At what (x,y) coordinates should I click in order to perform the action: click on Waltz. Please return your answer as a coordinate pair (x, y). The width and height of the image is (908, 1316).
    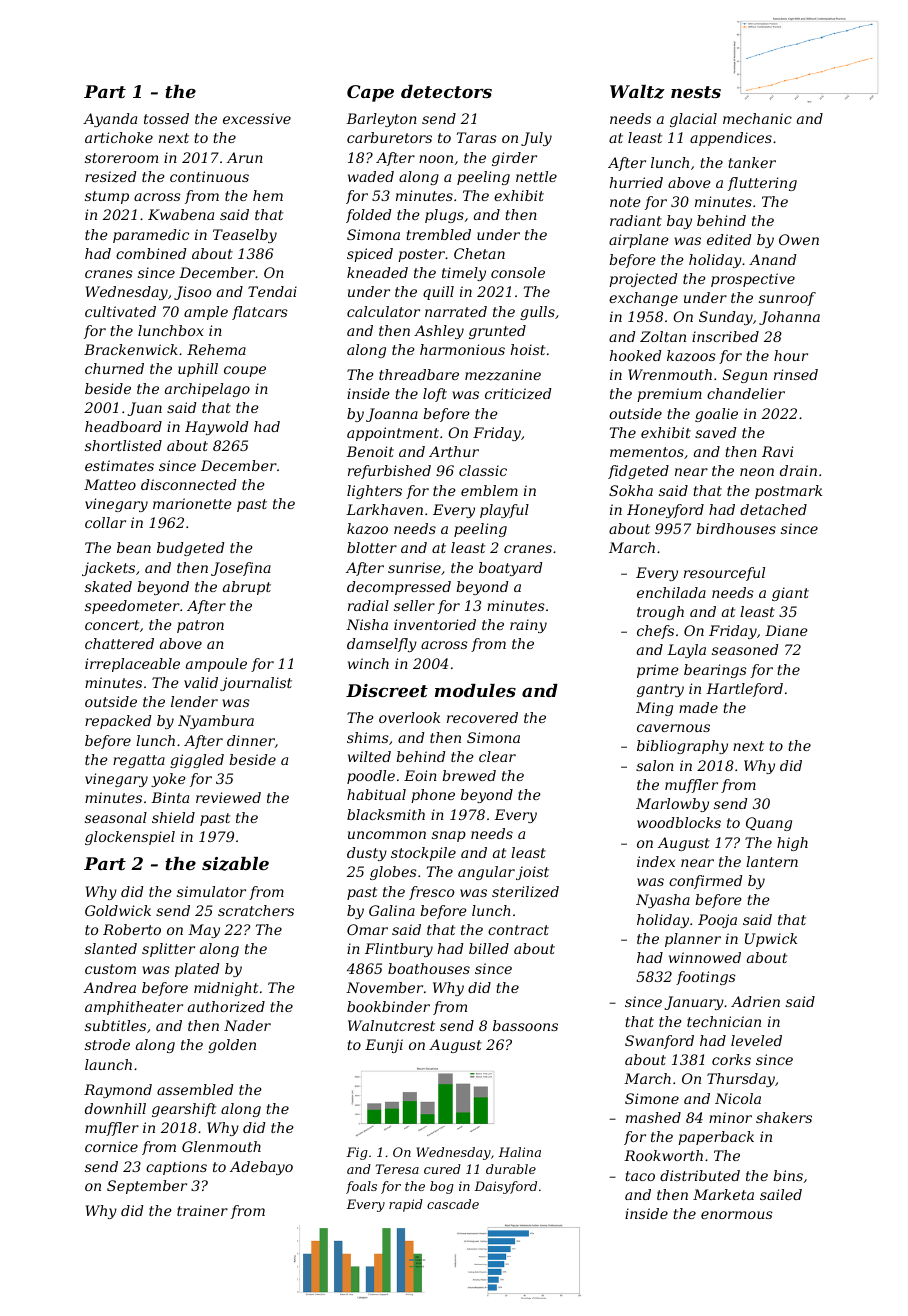
    Looking at the image, I should click on (637, 92).
